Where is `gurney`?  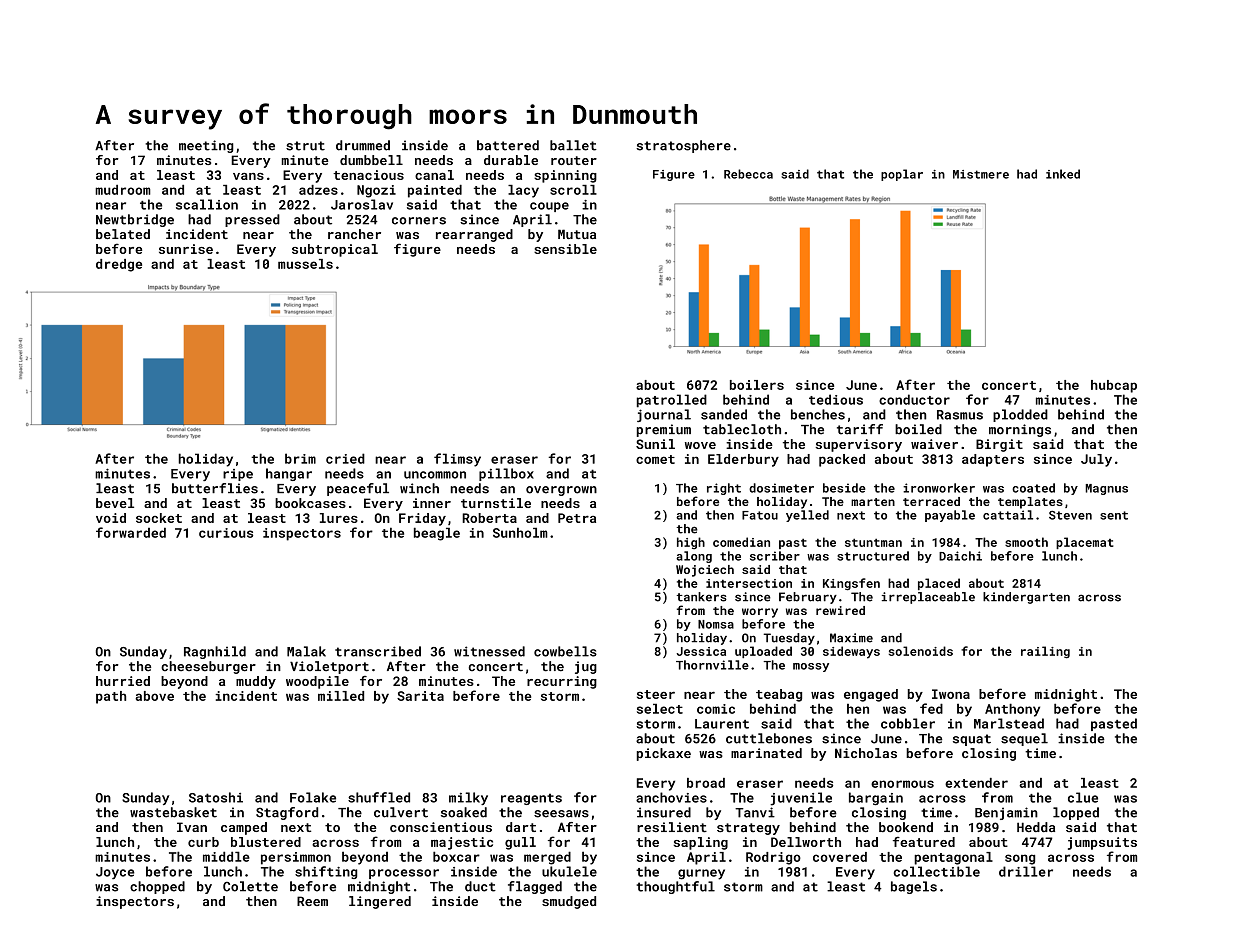
gurney is located at coordinates (701, 874).
